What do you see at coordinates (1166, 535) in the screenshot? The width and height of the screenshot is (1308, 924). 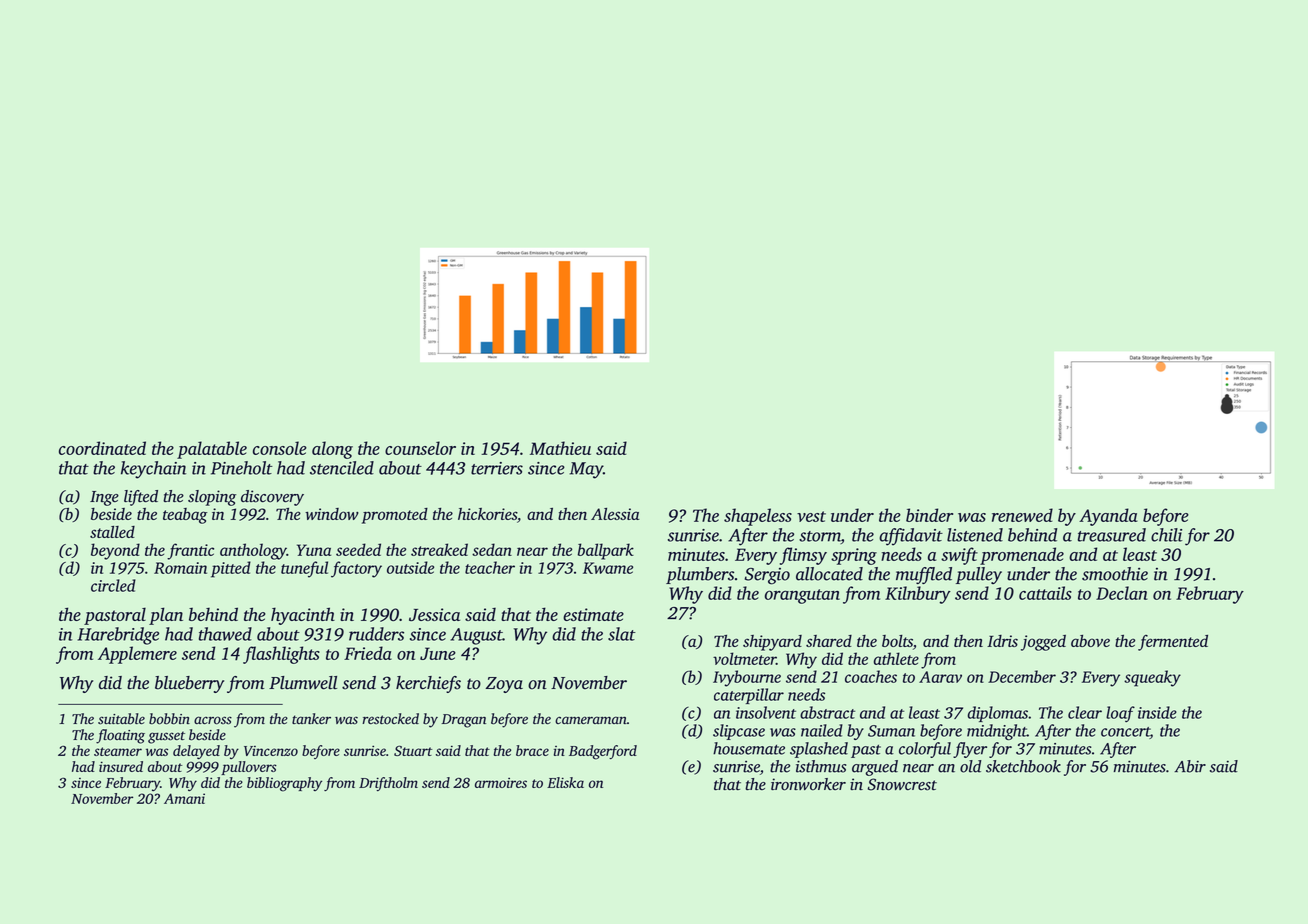 I see `chili` at bounding box center [1166, 535].
